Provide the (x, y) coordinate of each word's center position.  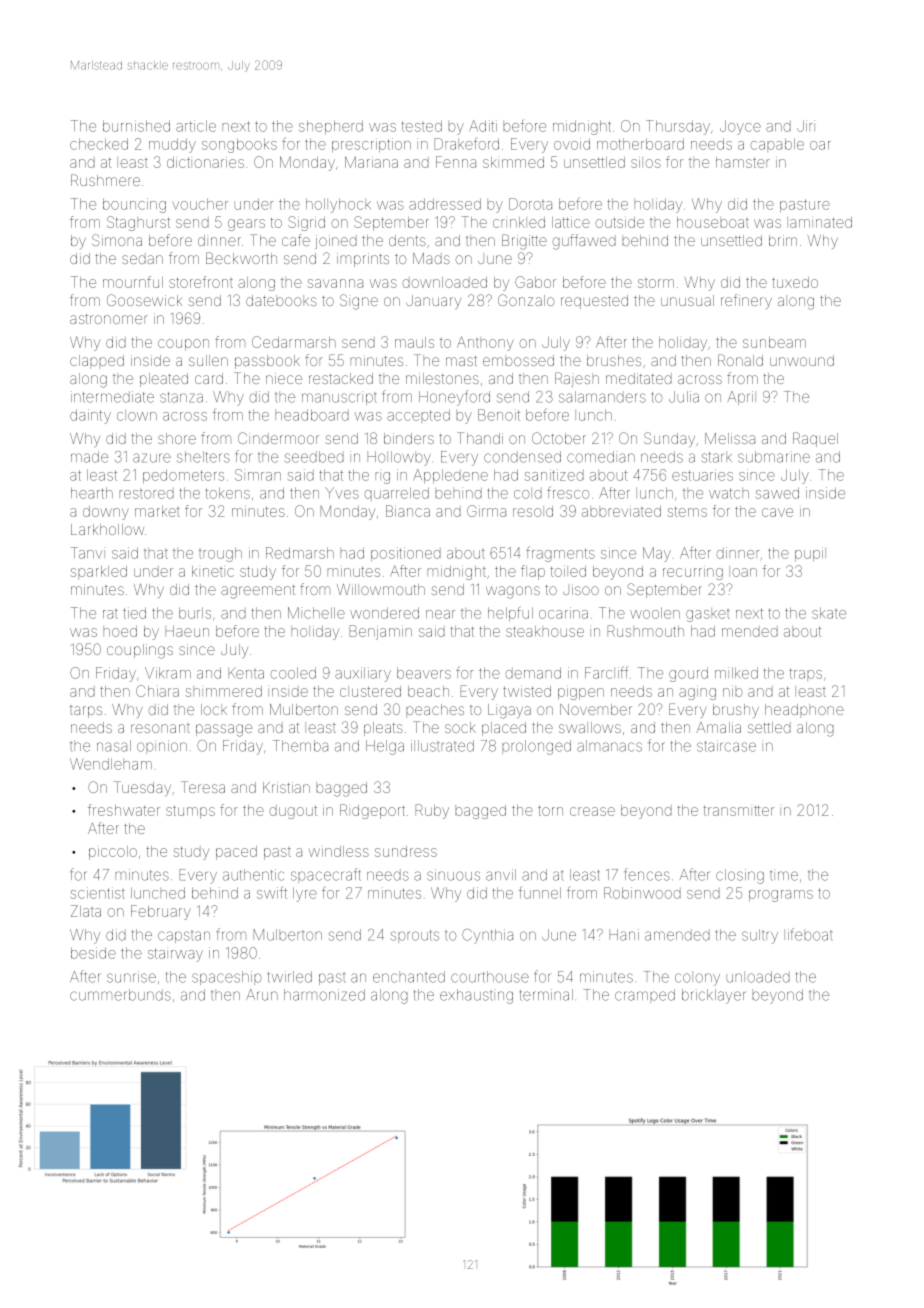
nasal (114, 746)
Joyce (740, 127)
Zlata (86, 911)
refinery (746, 301)
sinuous (453, 875)
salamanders (602, 397)
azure (152, 458)
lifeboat (808, 934)
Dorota (530, 204)
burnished (136, 126)
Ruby (432, 811)
